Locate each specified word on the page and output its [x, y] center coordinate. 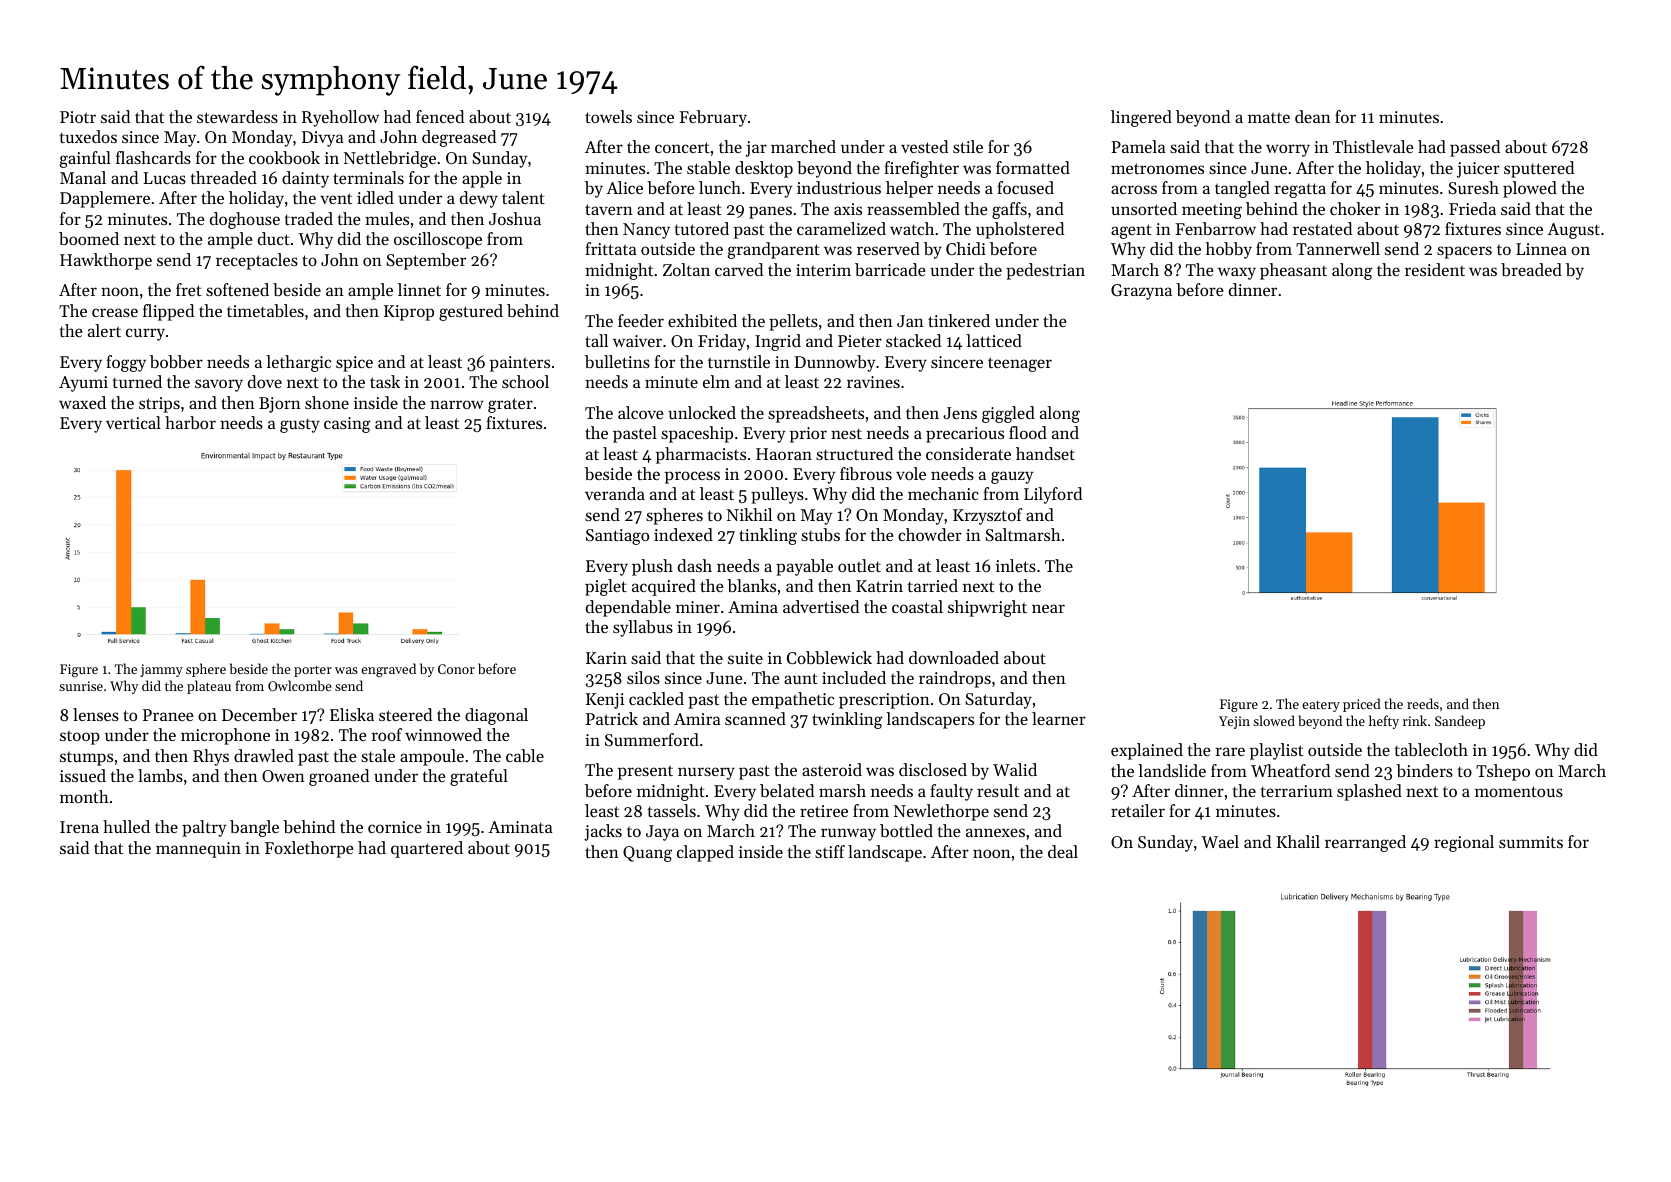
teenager [1020, 364]
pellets [793, 322]
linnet [419, 289]
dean [1313, 116]
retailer [1138, 810]
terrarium [1297, 791]
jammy [161, 670]
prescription [884, 701]
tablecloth [1431, 749]
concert [682, 147]
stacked [913, 340]
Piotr [78, 117]
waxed [82, 402]
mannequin [198, 850]
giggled [1008, 414]
